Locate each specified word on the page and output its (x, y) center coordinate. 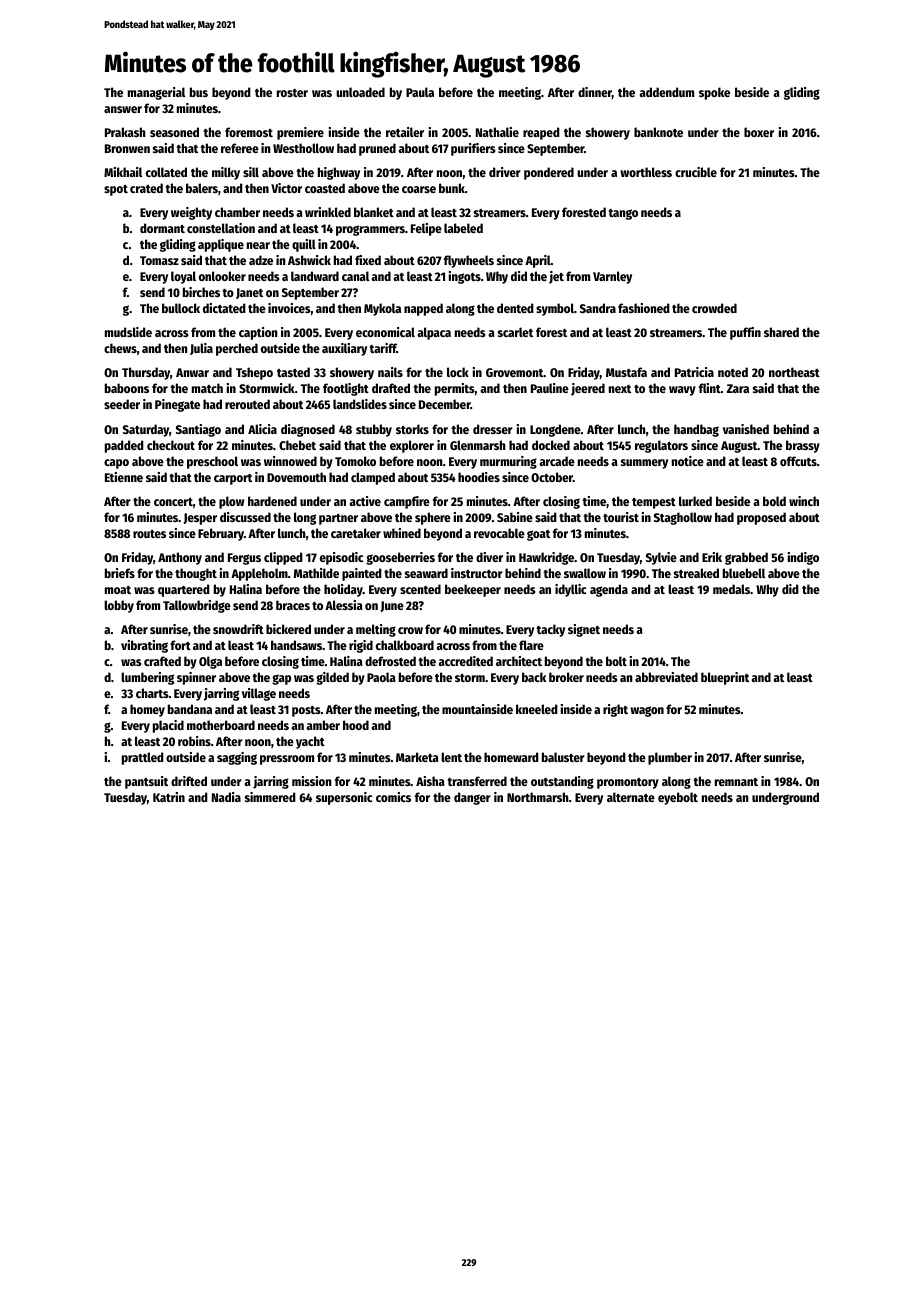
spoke (714, 93)
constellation (221, 228)
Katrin (169, 797)
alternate (631, 797)
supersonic (344, 798)
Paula (420, 92)
